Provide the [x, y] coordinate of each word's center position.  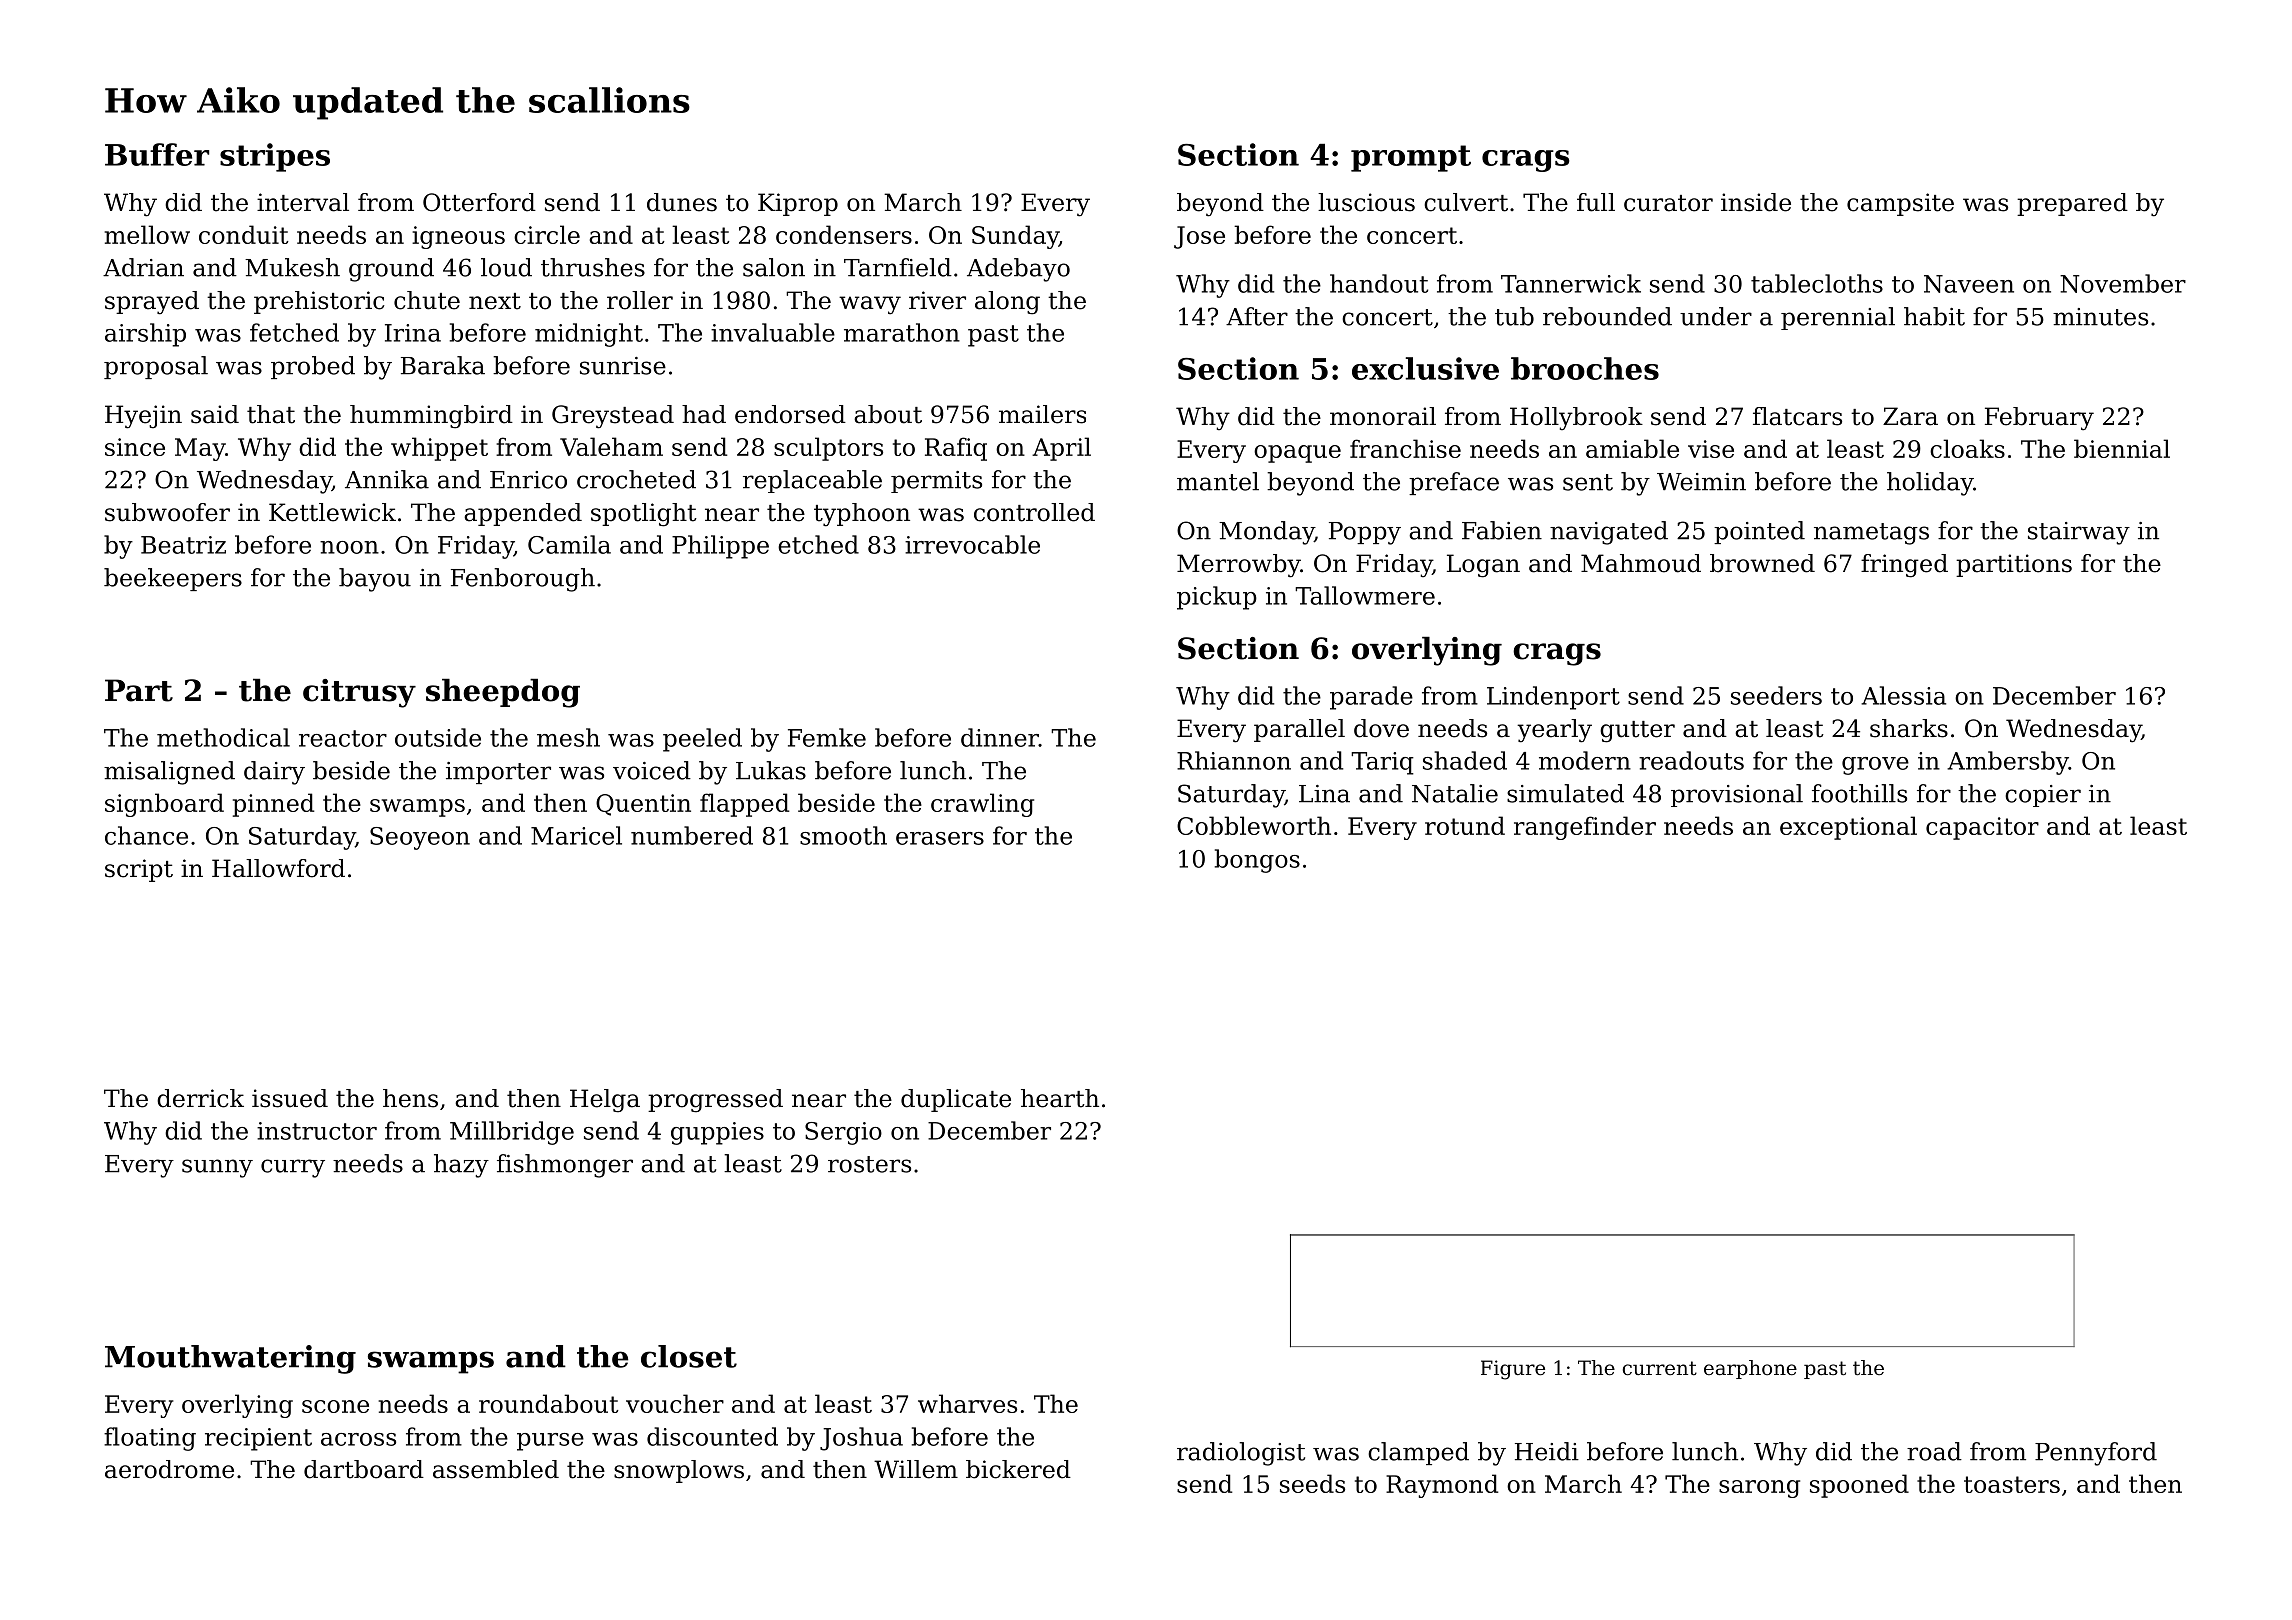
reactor [343, 738]
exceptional [1848, 828]
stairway [2079, 533]
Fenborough [523, 580]
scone [335, 1406]
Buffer [157, 154]
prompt [1411, 158]
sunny [217, 1168]
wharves [967, 1403]
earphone [1750, 1369]
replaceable [812, 481]
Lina [1324, 794]
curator [1668, 203]
